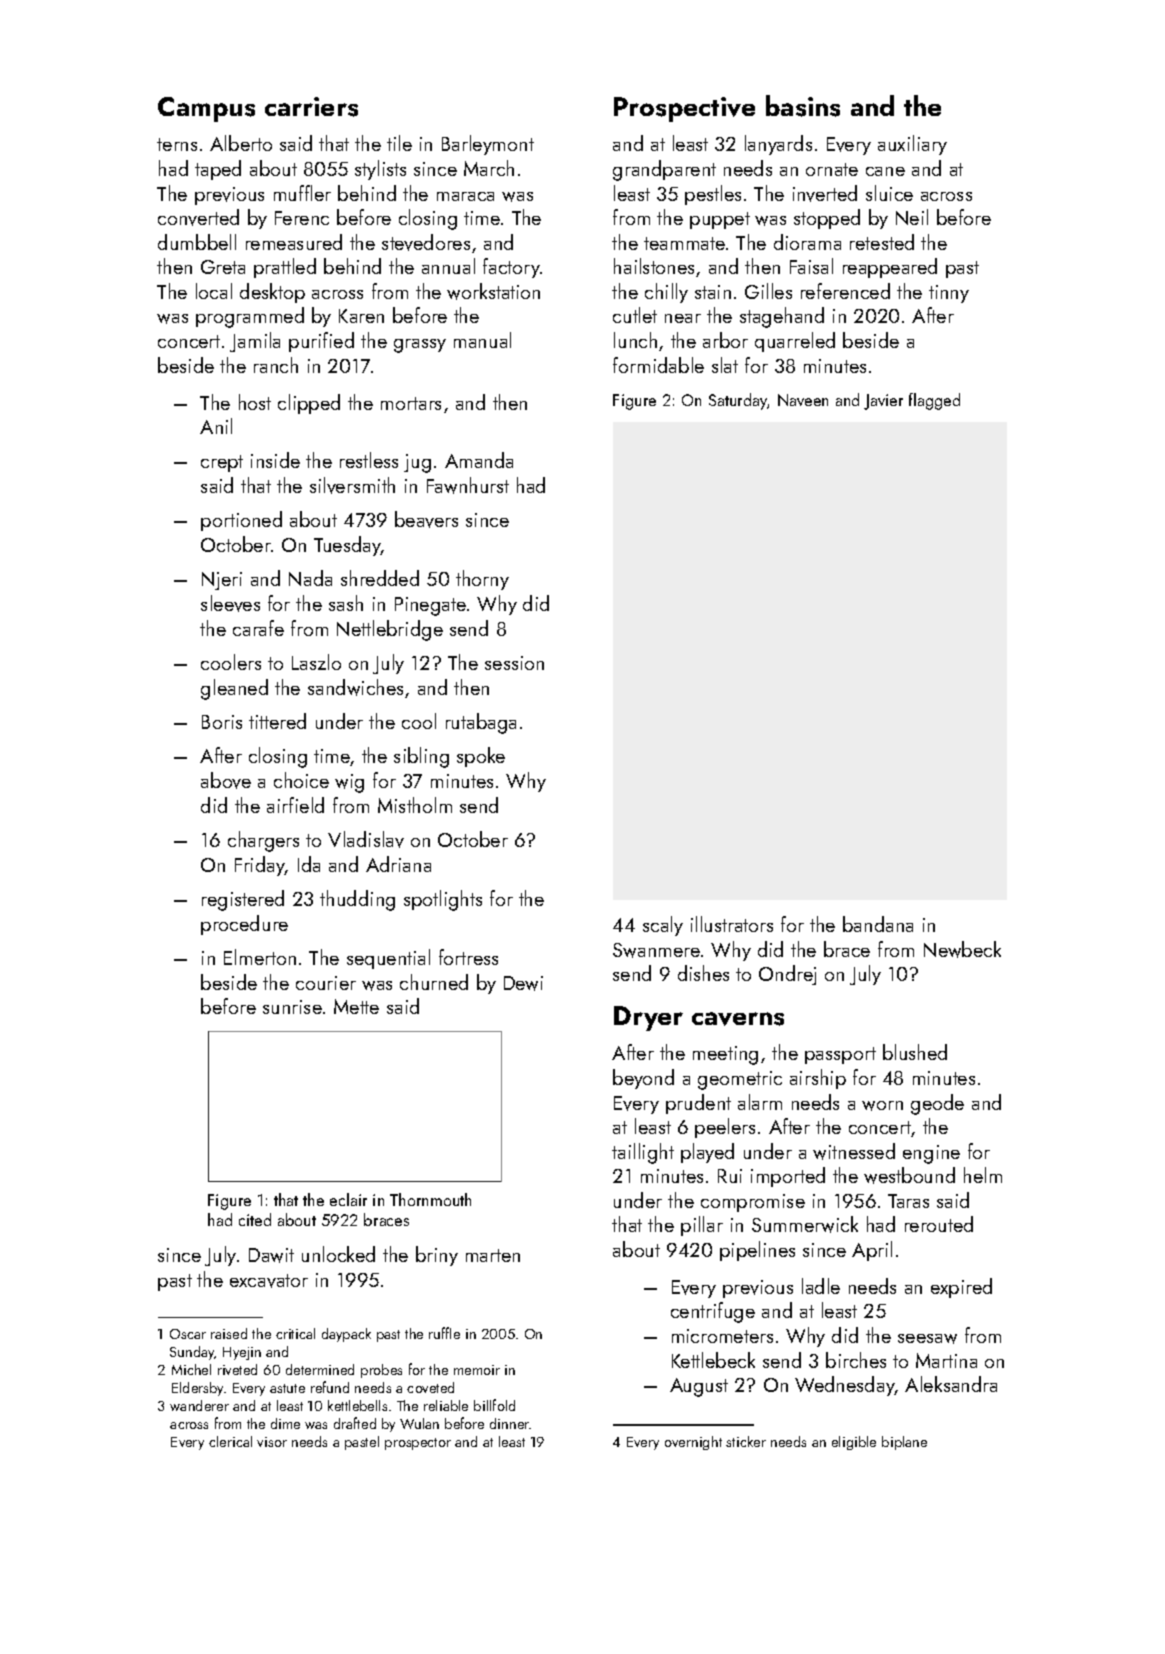 Image resolution: width=1165 pixels, height=1654 pixels. I want to click on clerical, so click(230, 1441).
